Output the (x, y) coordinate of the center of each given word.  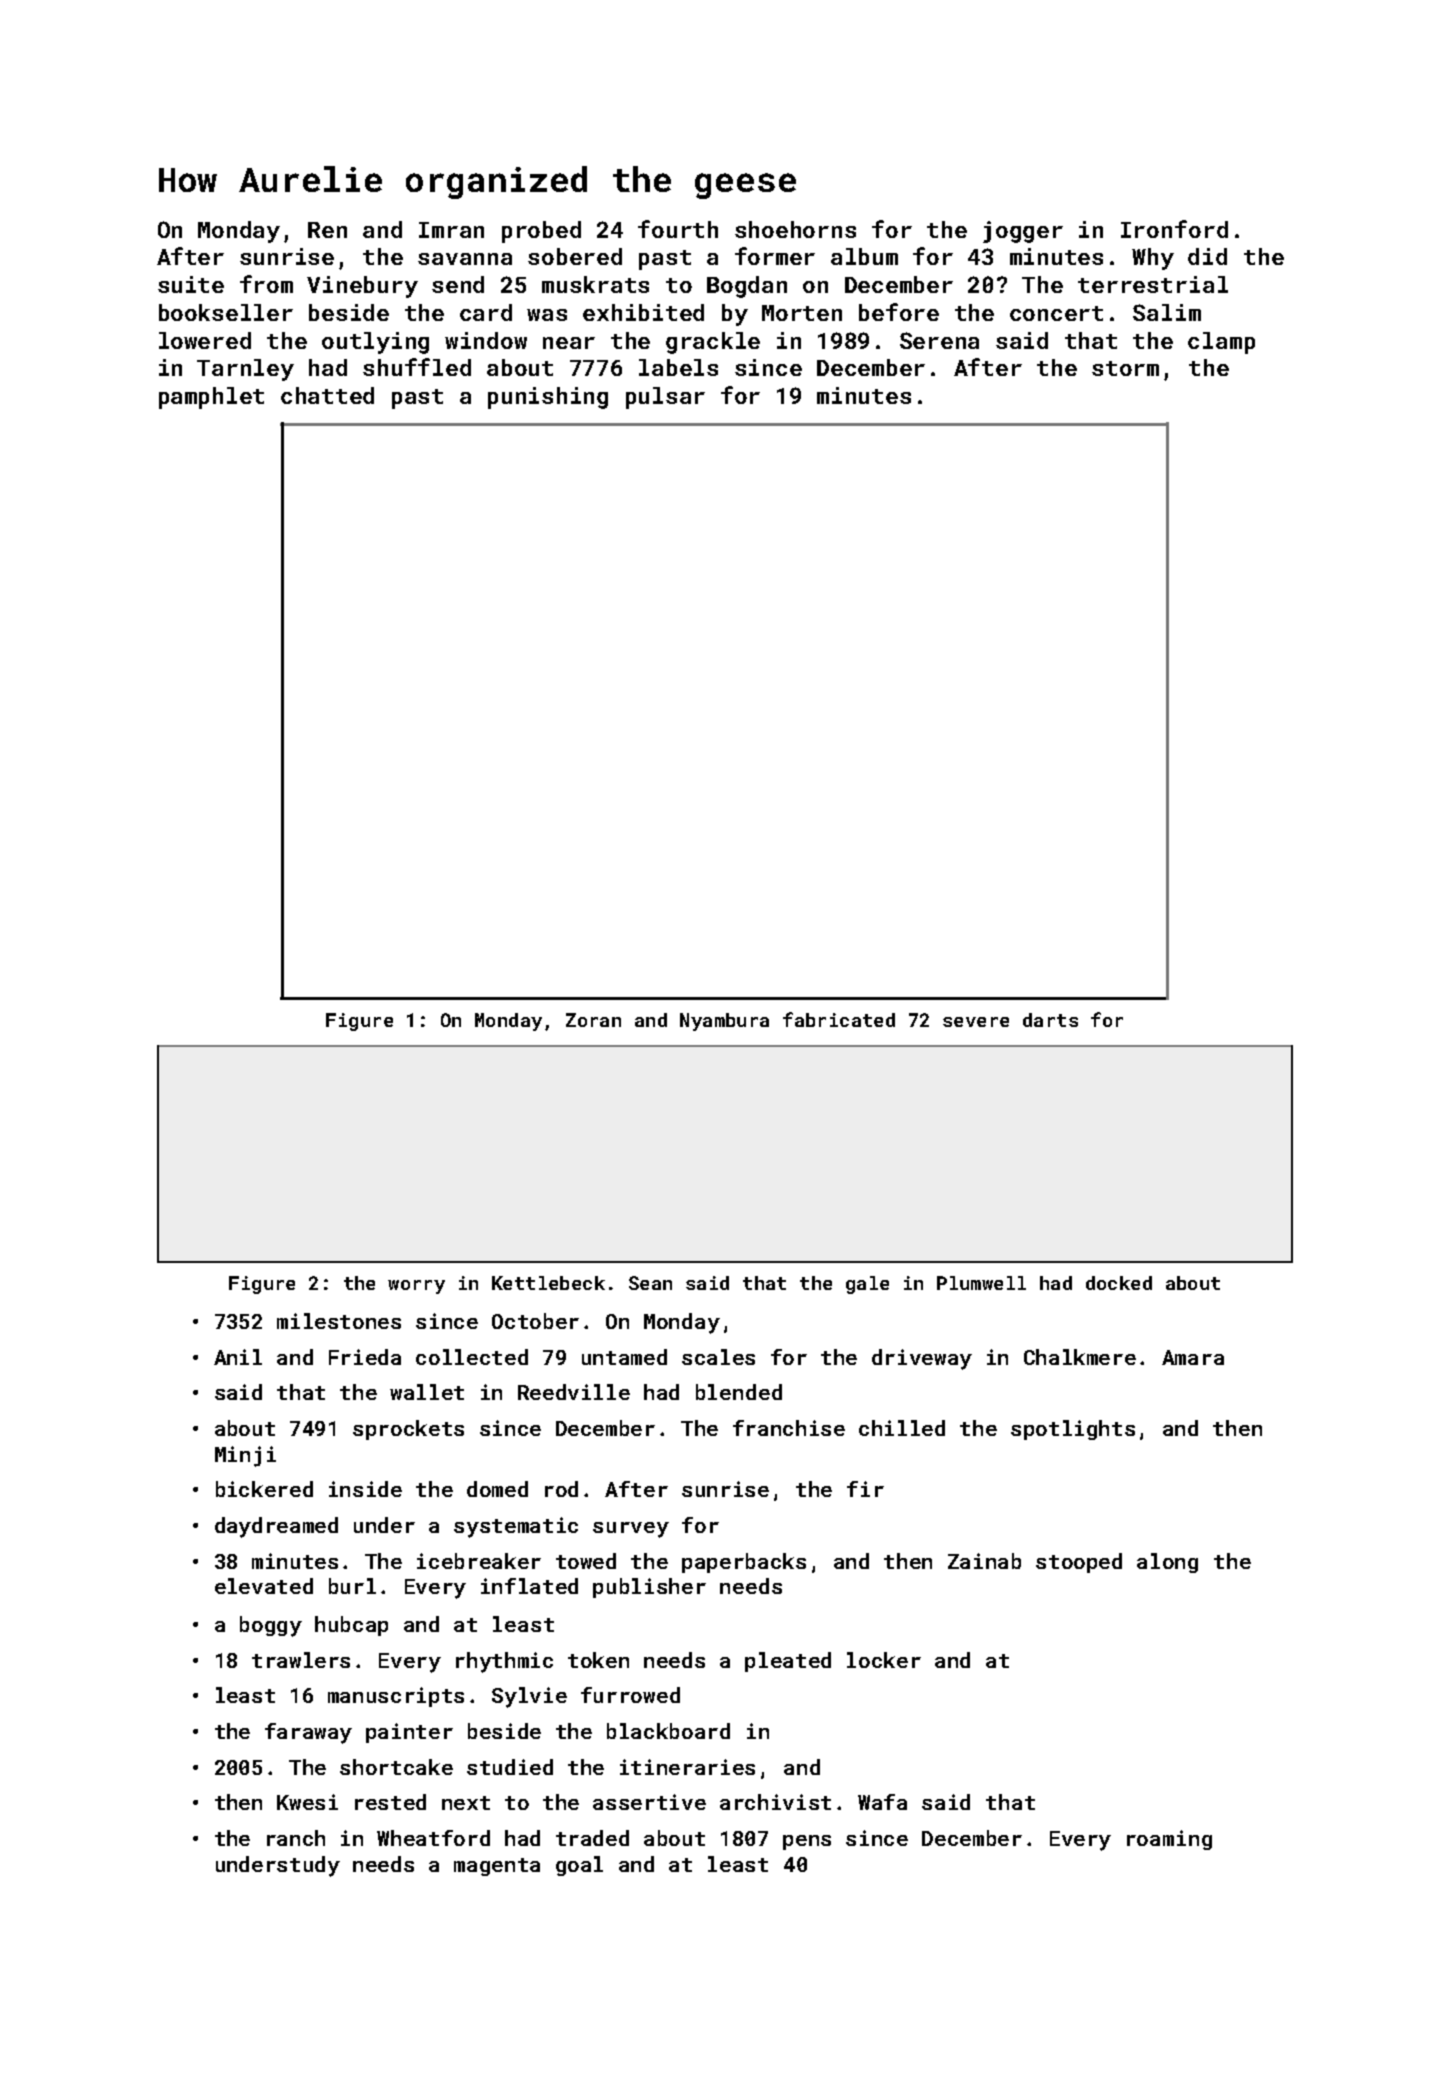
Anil (238, 1357)
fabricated (839, 1019)
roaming (1169, 1840)
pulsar (665, 398)
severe (976, 1022)
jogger (1023, 232)
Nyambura (724, 1022)
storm (1125, 368)
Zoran (593, 1020)
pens (807, 1842)
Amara (1193, 1357)
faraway (308, 1733)
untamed (624, 1357)
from (266, 284)
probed (541, 232)
